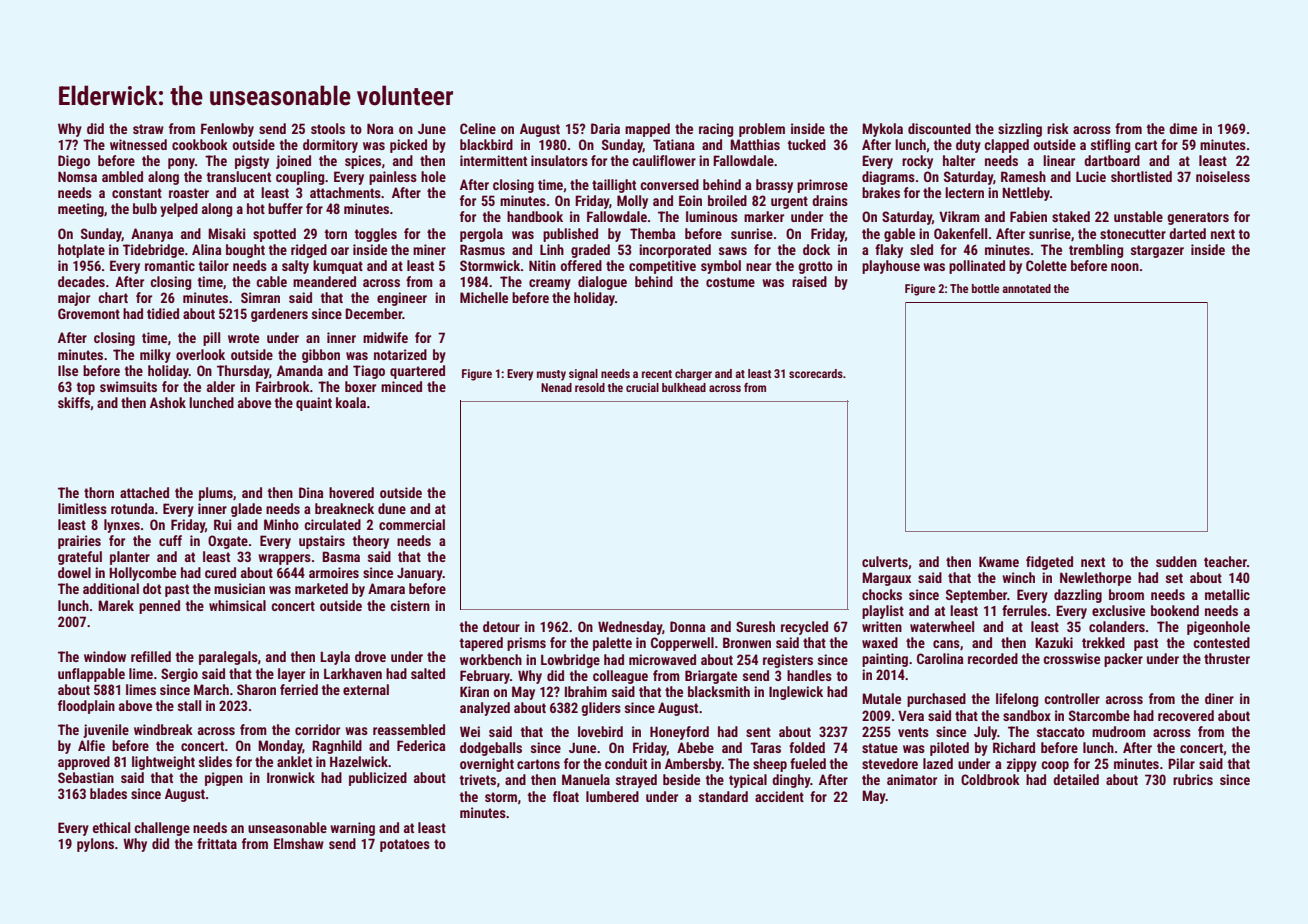 The image size is (1308, 924). What do you see at coordinates (324, 281) in the screenshot?
I see `meandered` at bounding box center [324, 281].
